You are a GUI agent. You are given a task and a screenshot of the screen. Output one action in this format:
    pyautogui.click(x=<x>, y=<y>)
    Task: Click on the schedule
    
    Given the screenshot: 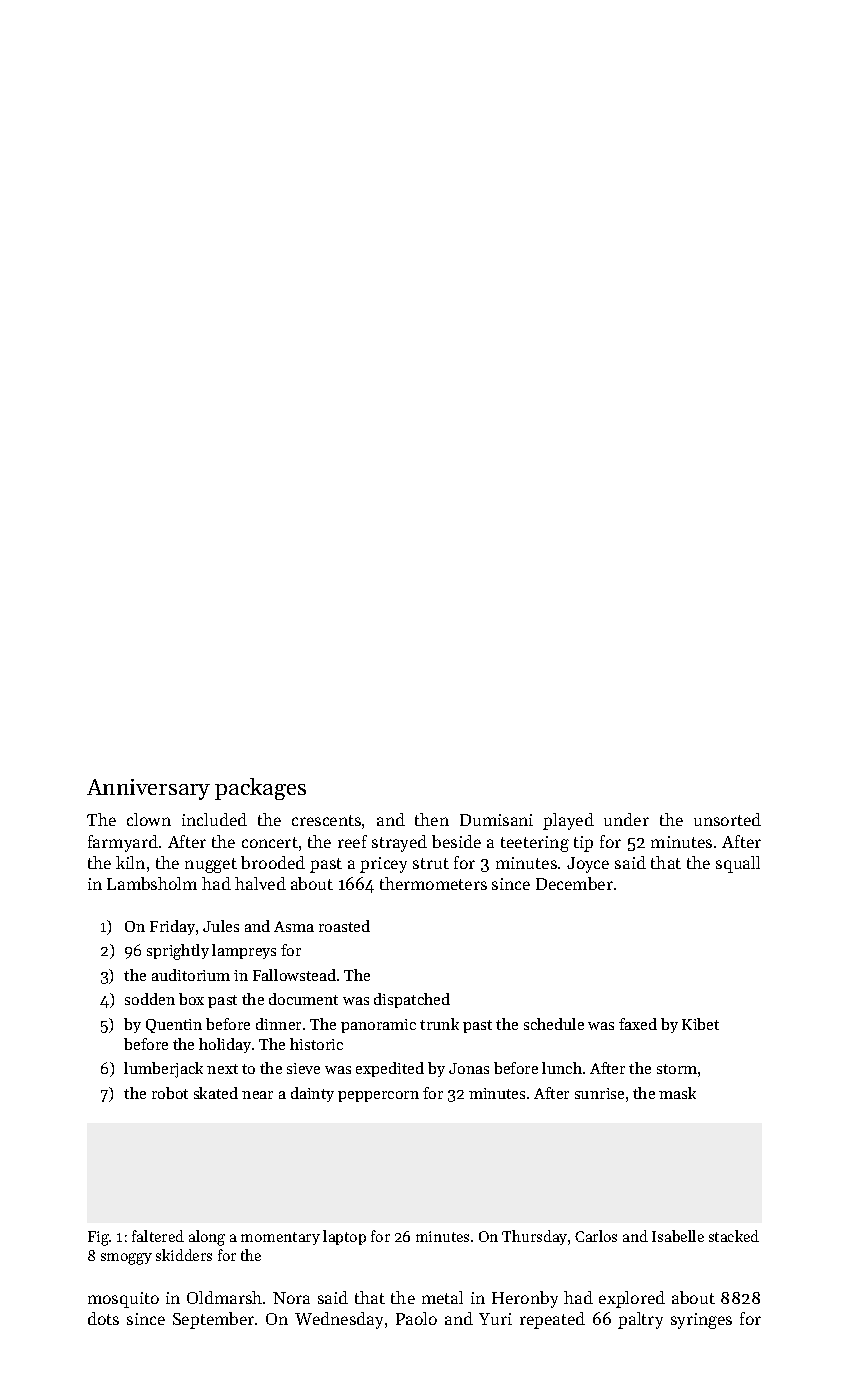 What is the action you would take?
    pyautogui.click(x=554, y=1024)
